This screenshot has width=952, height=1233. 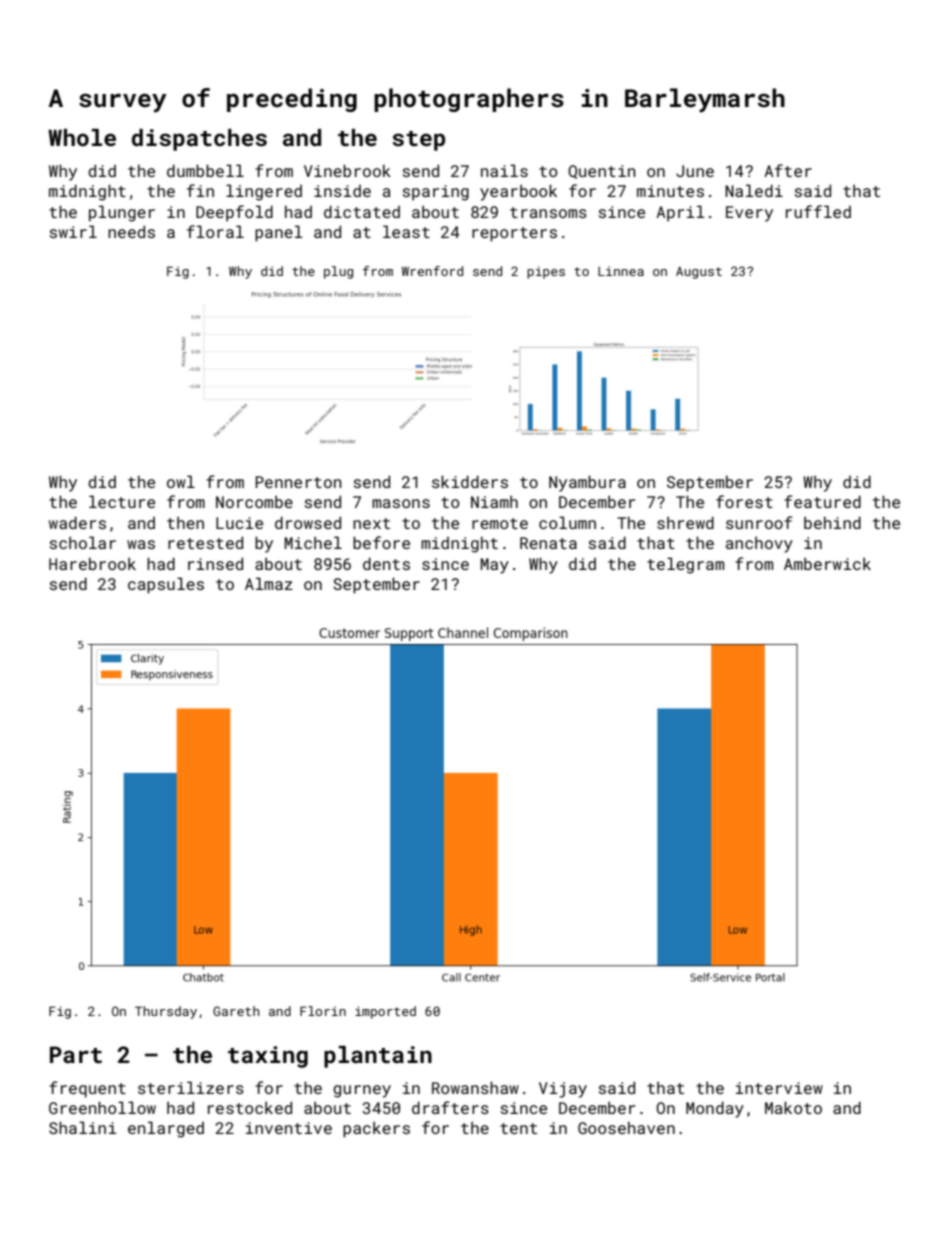 I want to click on Gareth, so click(x=236, y=1011).
